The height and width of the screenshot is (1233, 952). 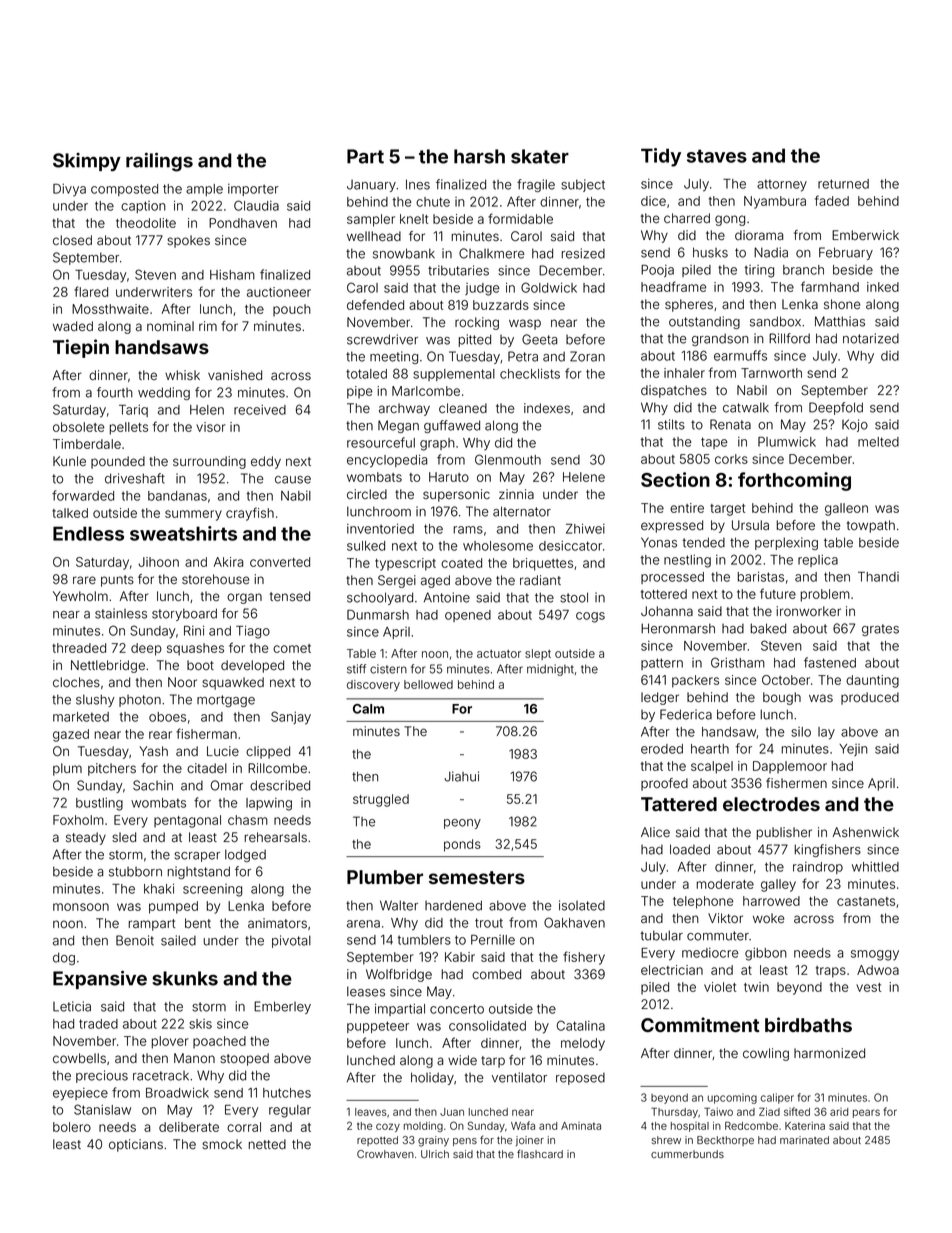 What do you see at coordinates (871, 338) in the screenshot?
I see `notarized` at bounding box center [871, 338].
